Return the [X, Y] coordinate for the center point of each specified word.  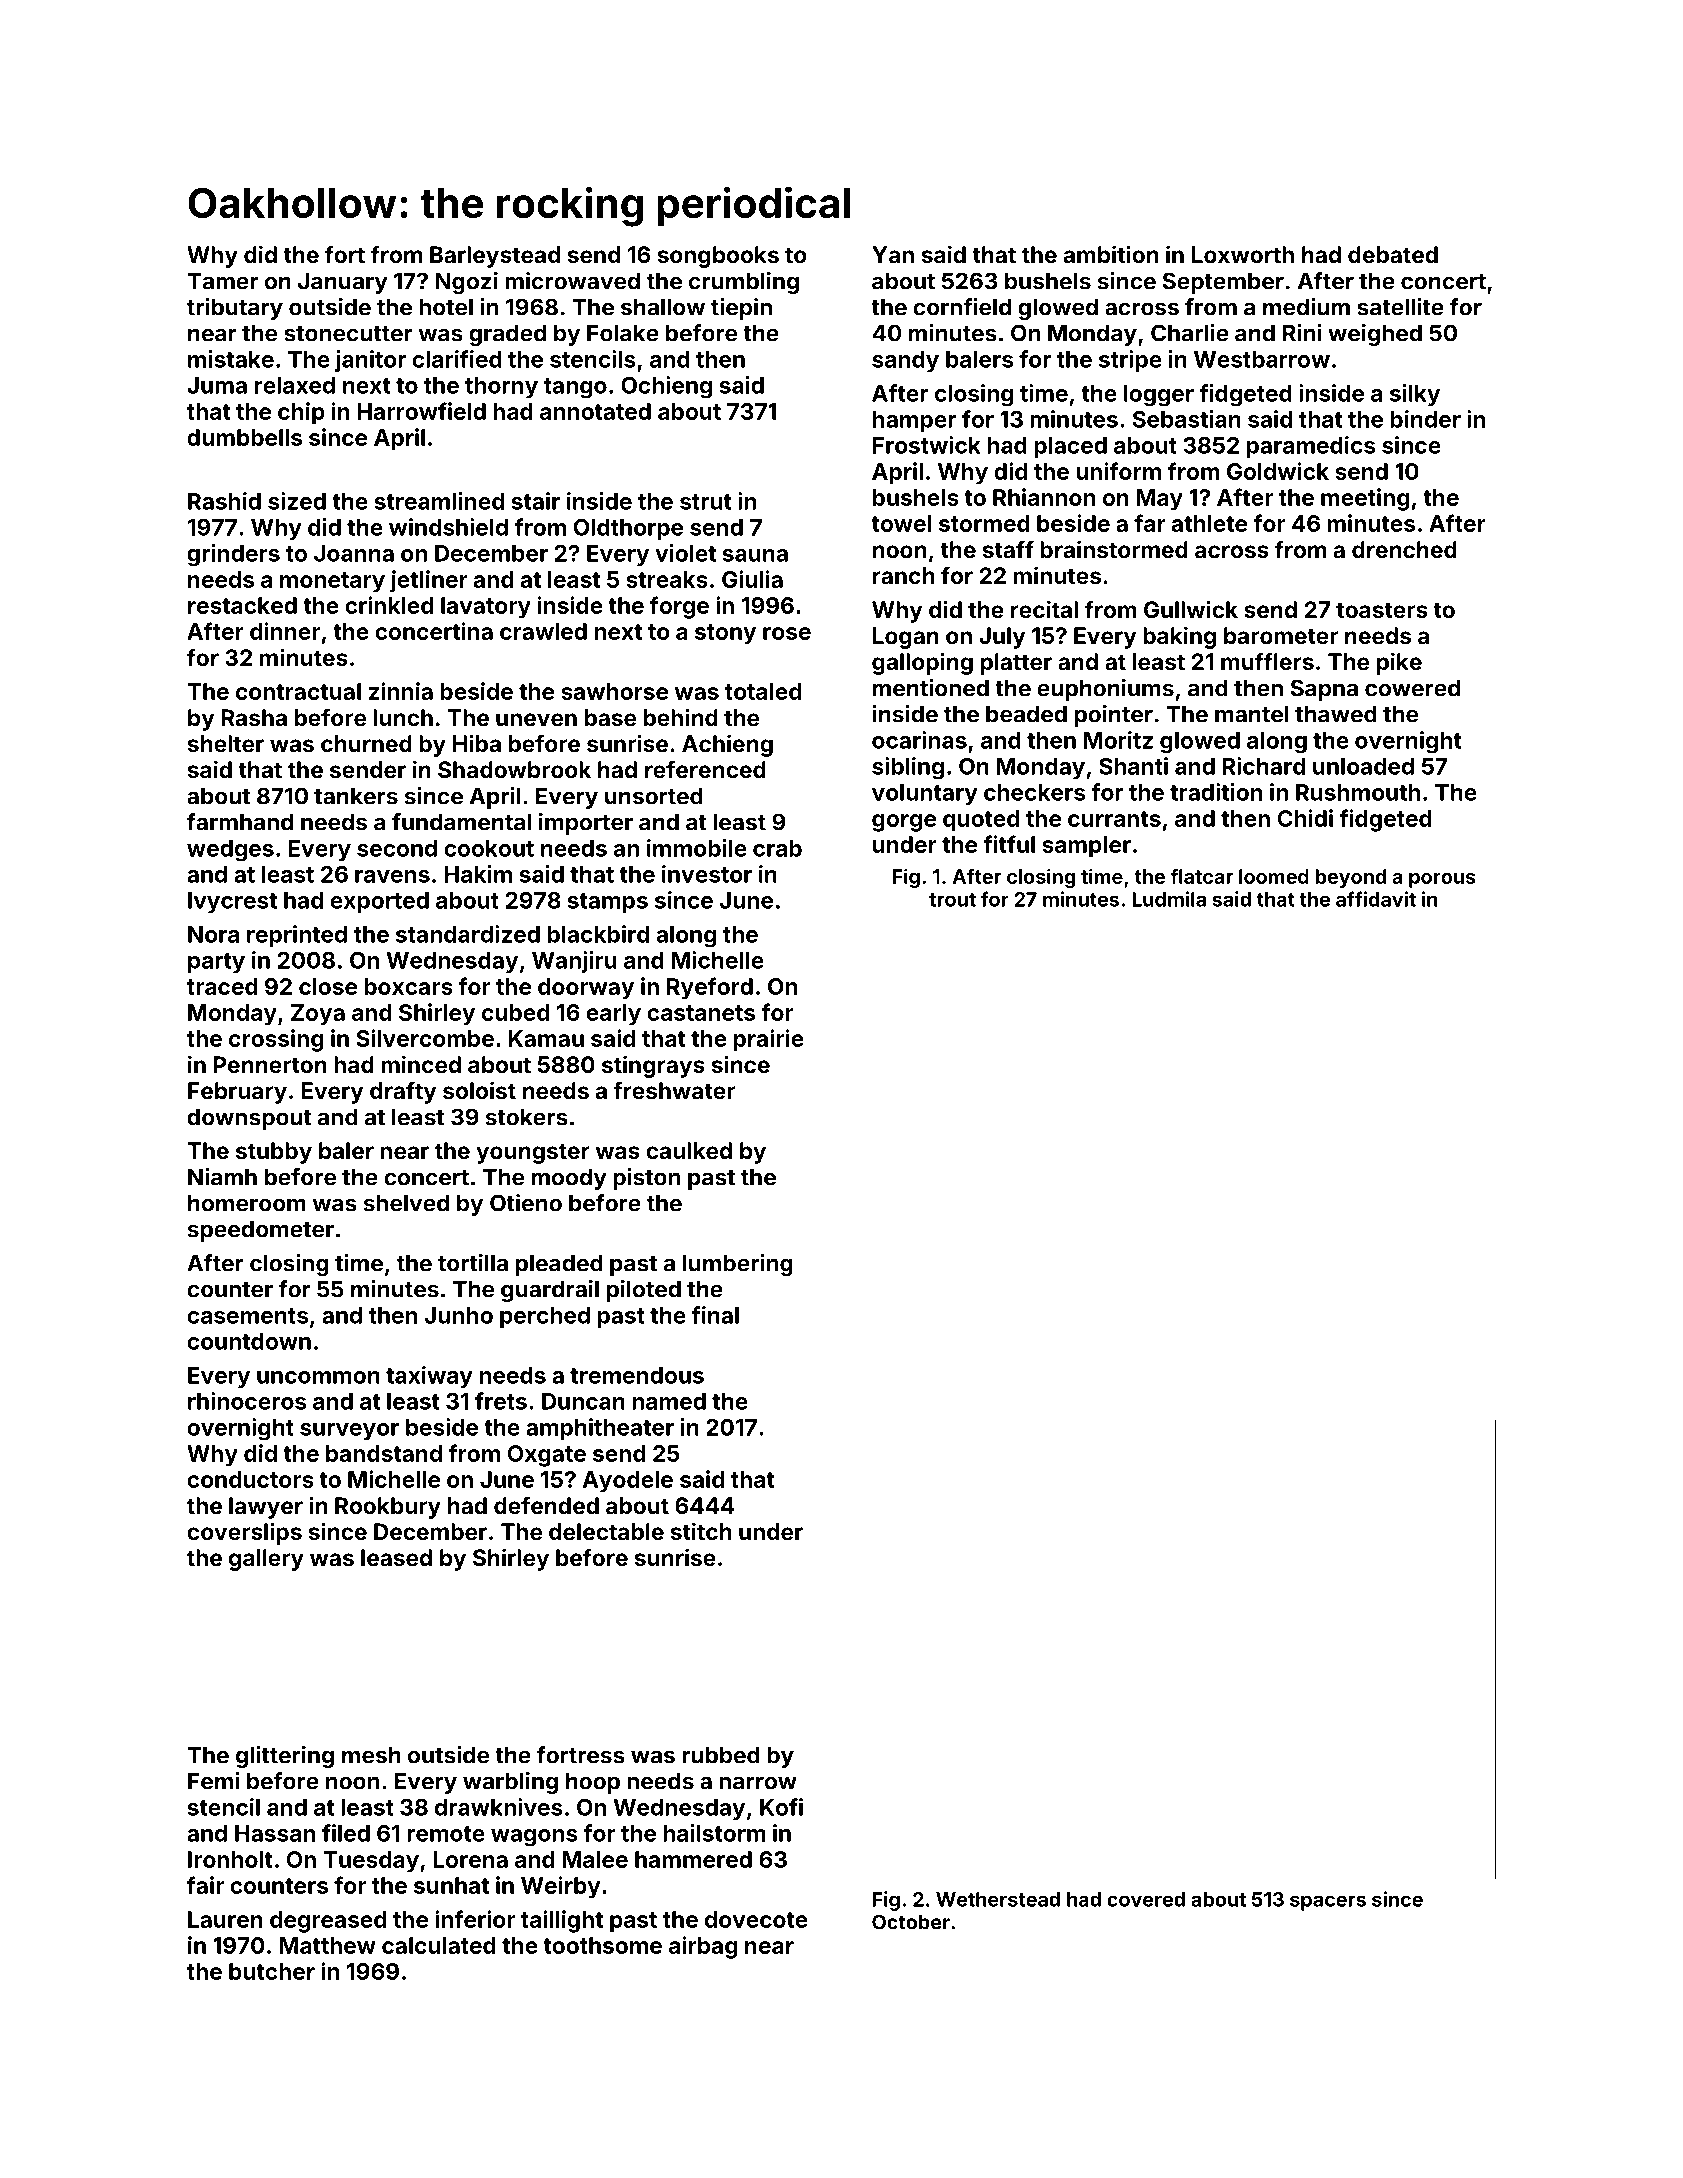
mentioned [931, 688]
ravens [392, 876]
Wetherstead [998, 1899]
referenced [705, 769]
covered [1146, 1899]
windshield [448, 527]
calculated [439, 1945]
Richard [1263, 766]
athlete [1209, 523]
